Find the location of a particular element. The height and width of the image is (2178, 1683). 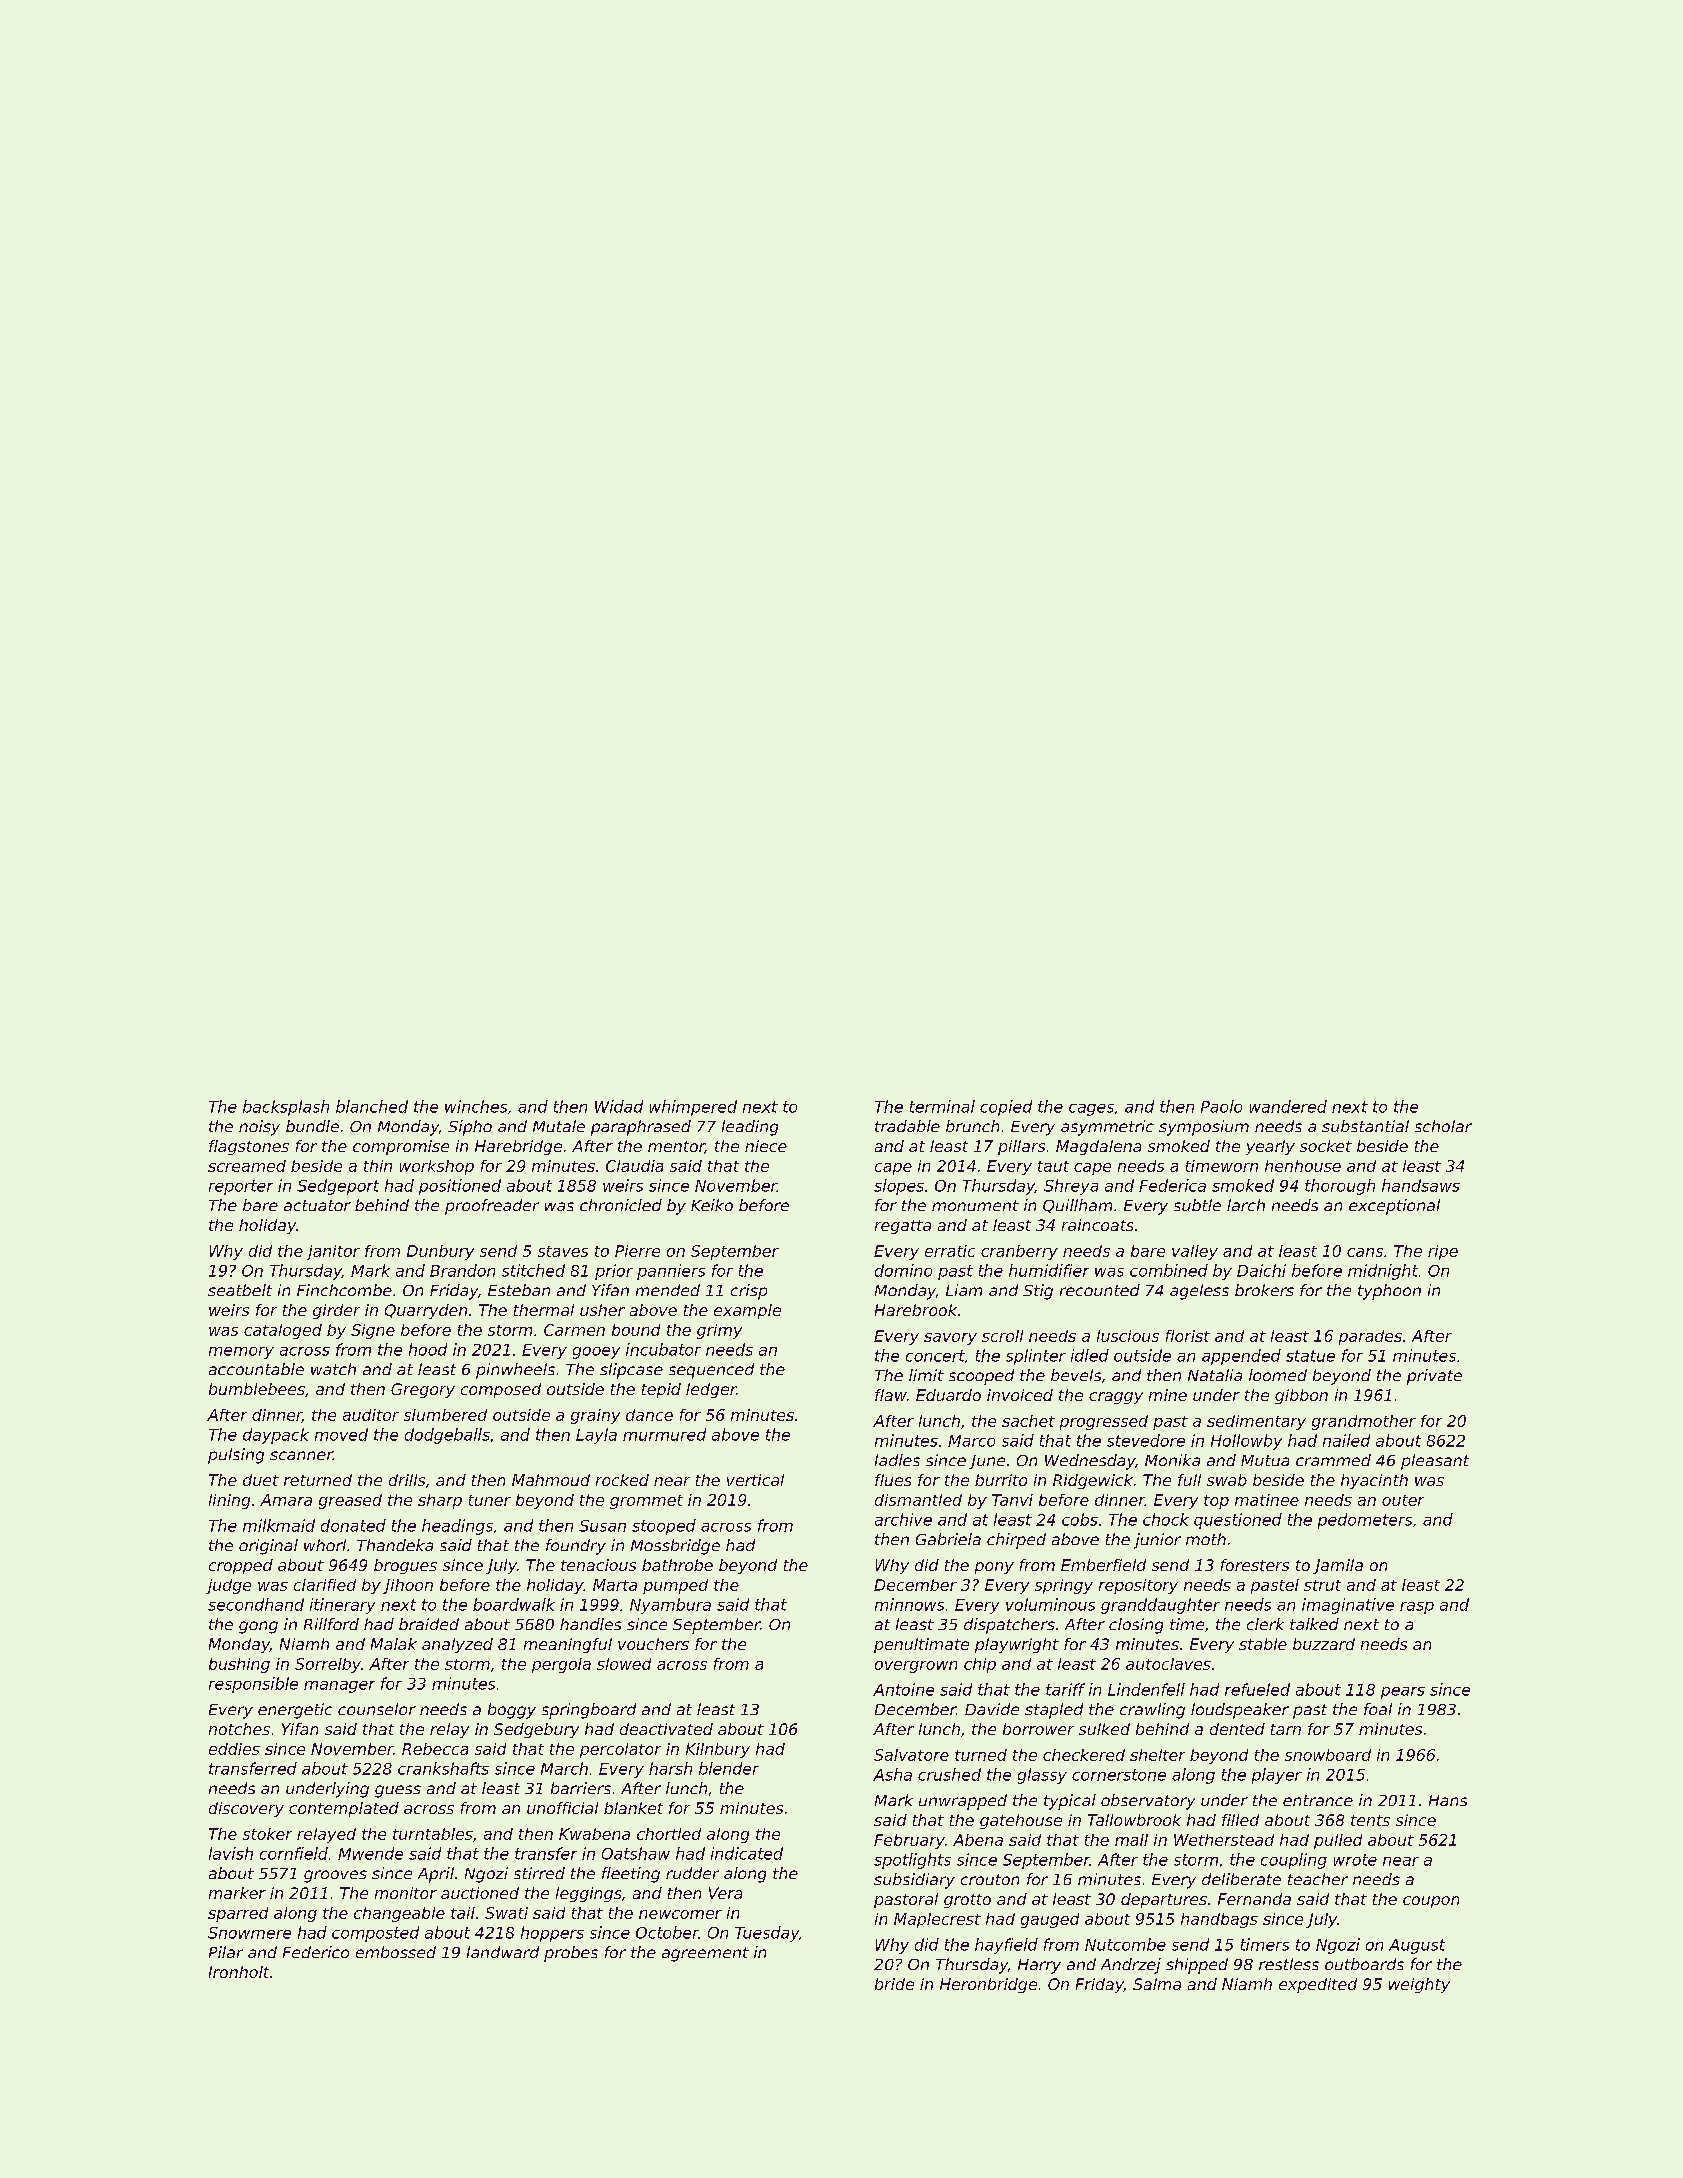

concert is located at coordinates (935, 1356).
